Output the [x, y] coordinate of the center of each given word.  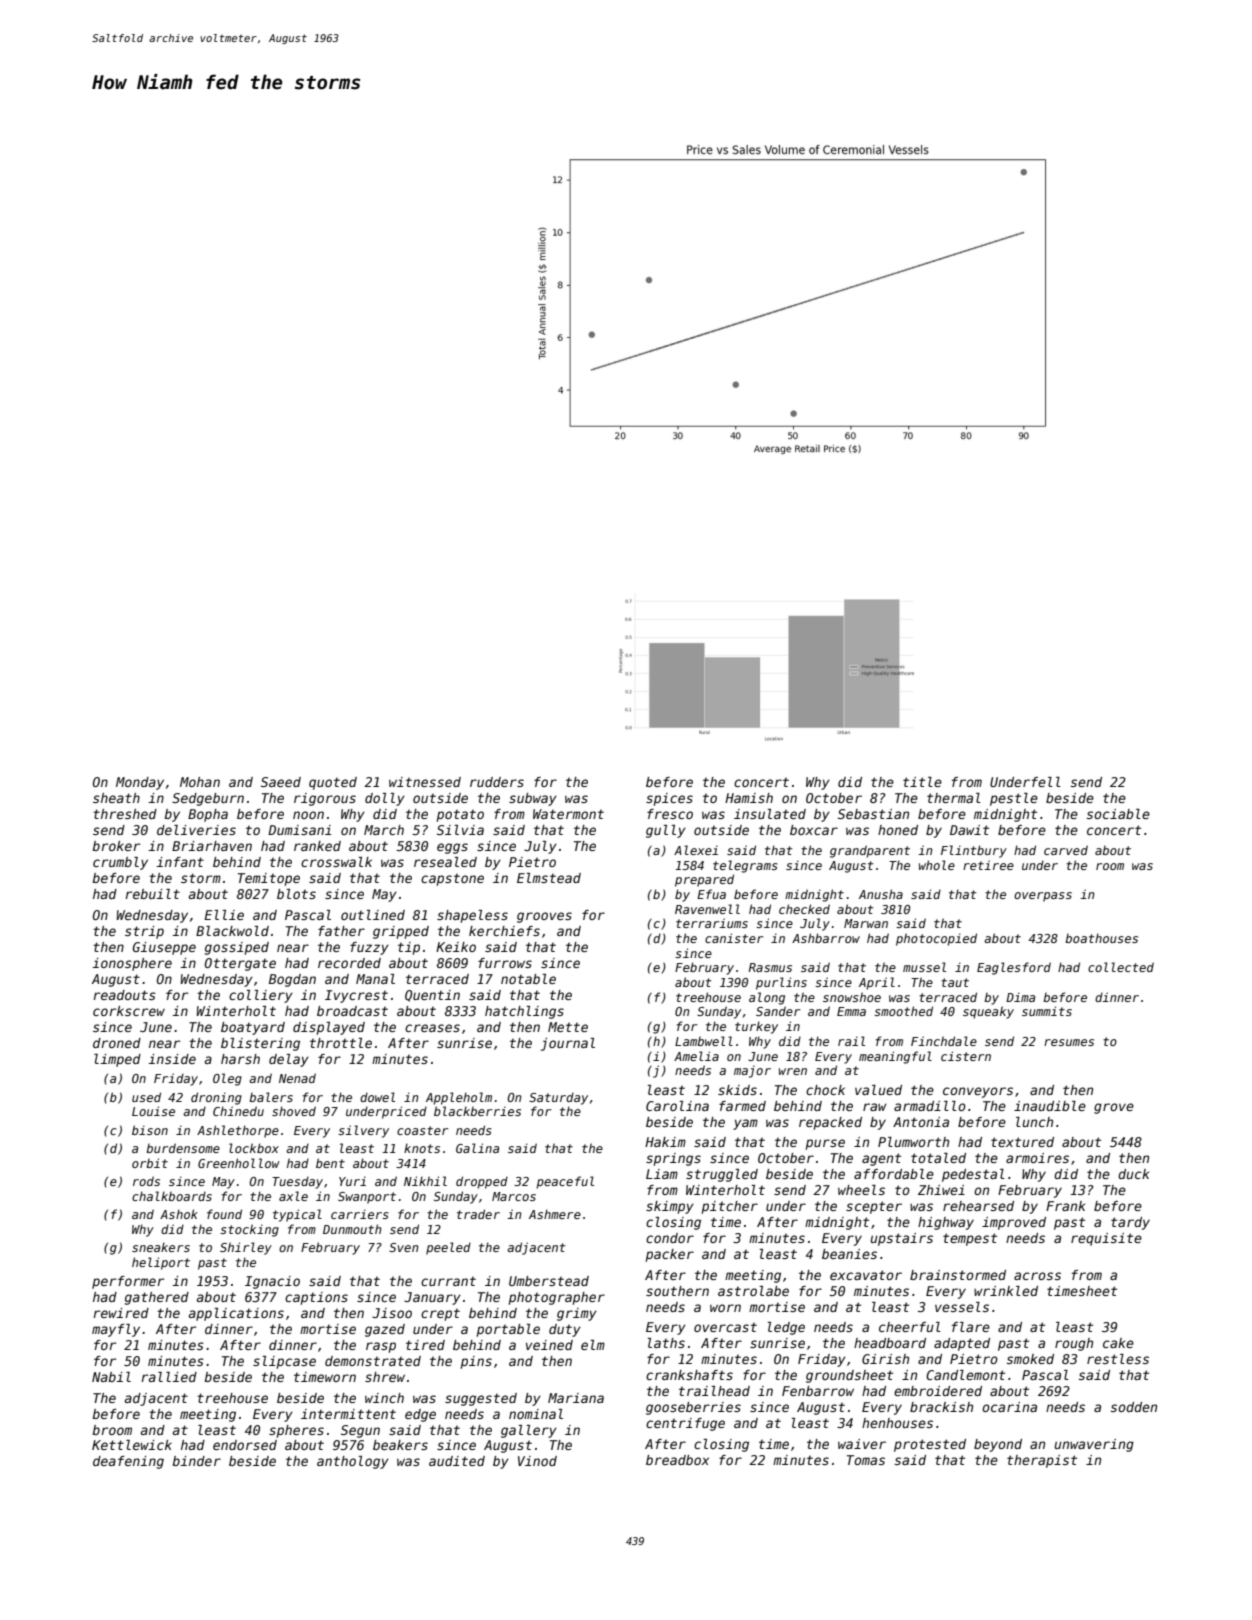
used [146, 1097]
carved [1066, 850]
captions [316, 1298]
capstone [452, 880]
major [752, 1072]
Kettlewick [132, 1445]
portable [508, 1330]
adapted [962, 1344]
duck [1133, 1174]
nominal [536, 1414]
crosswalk [336, 862]
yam [745, 1124]
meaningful [895, 1057]
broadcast [352, 1011]
